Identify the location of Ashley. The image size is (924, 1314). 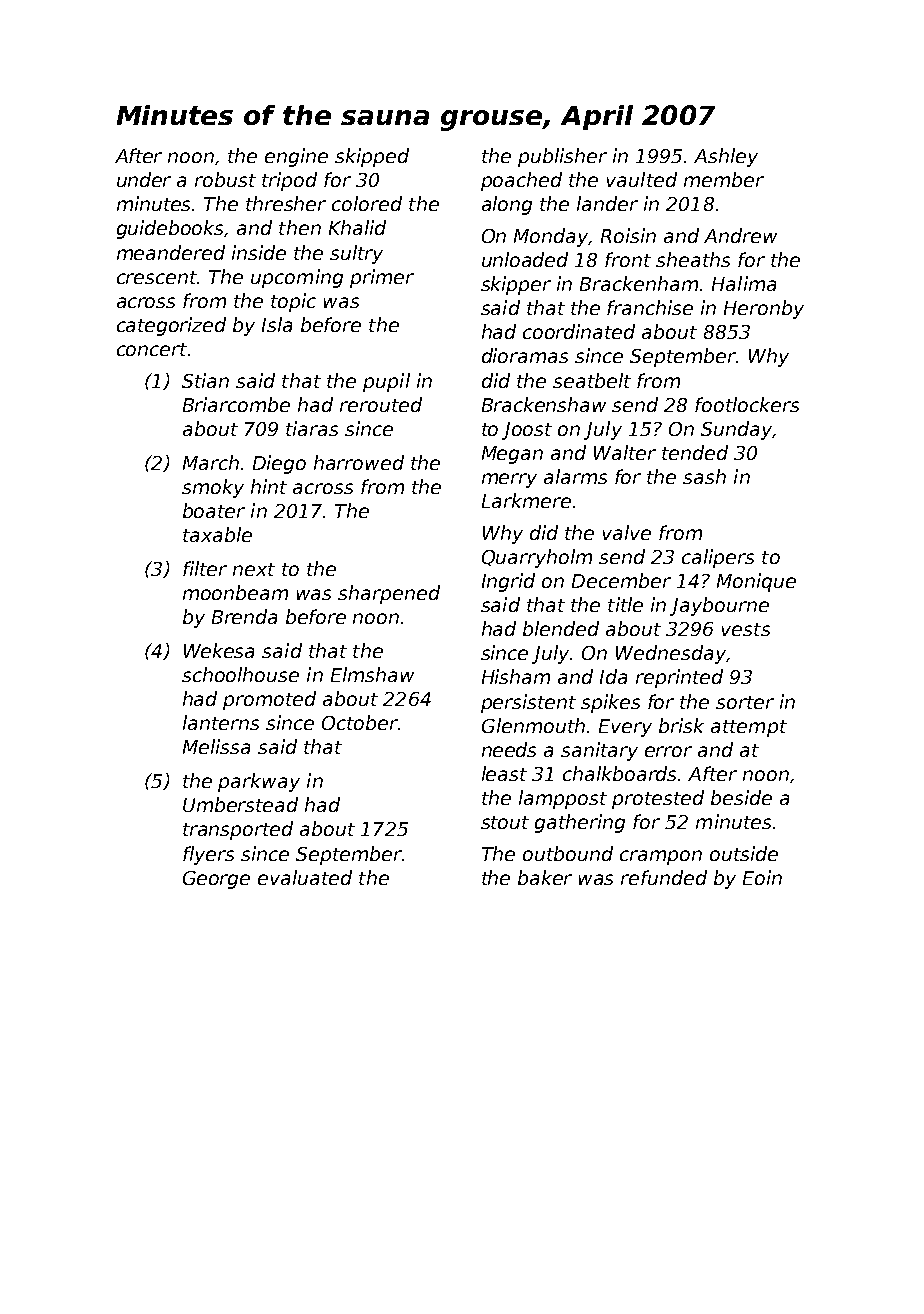
(726, 157).
